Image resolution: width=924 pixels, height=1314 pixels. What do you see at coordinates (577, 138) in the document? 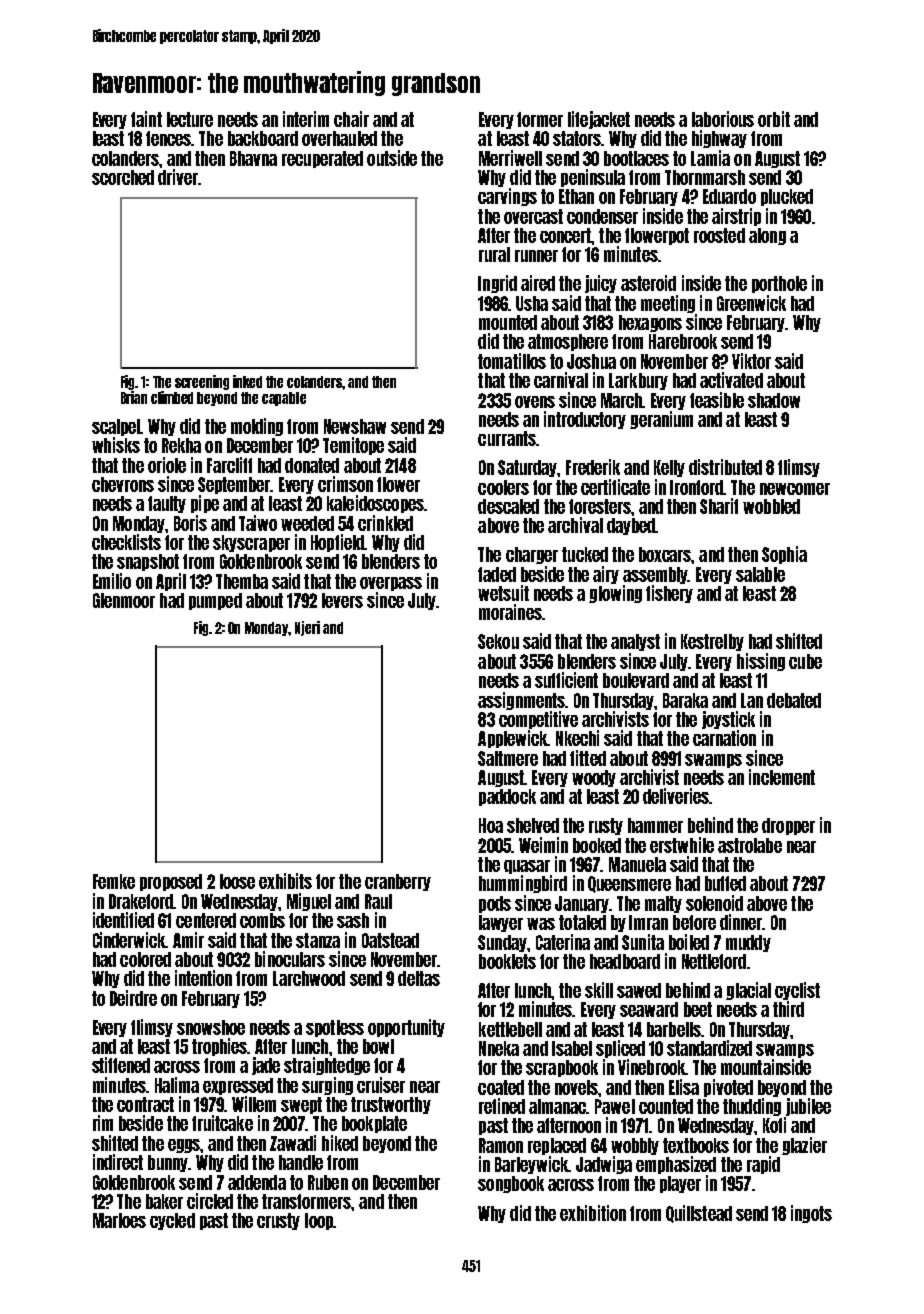
I see `stators` at bounding box center [577, 138].
